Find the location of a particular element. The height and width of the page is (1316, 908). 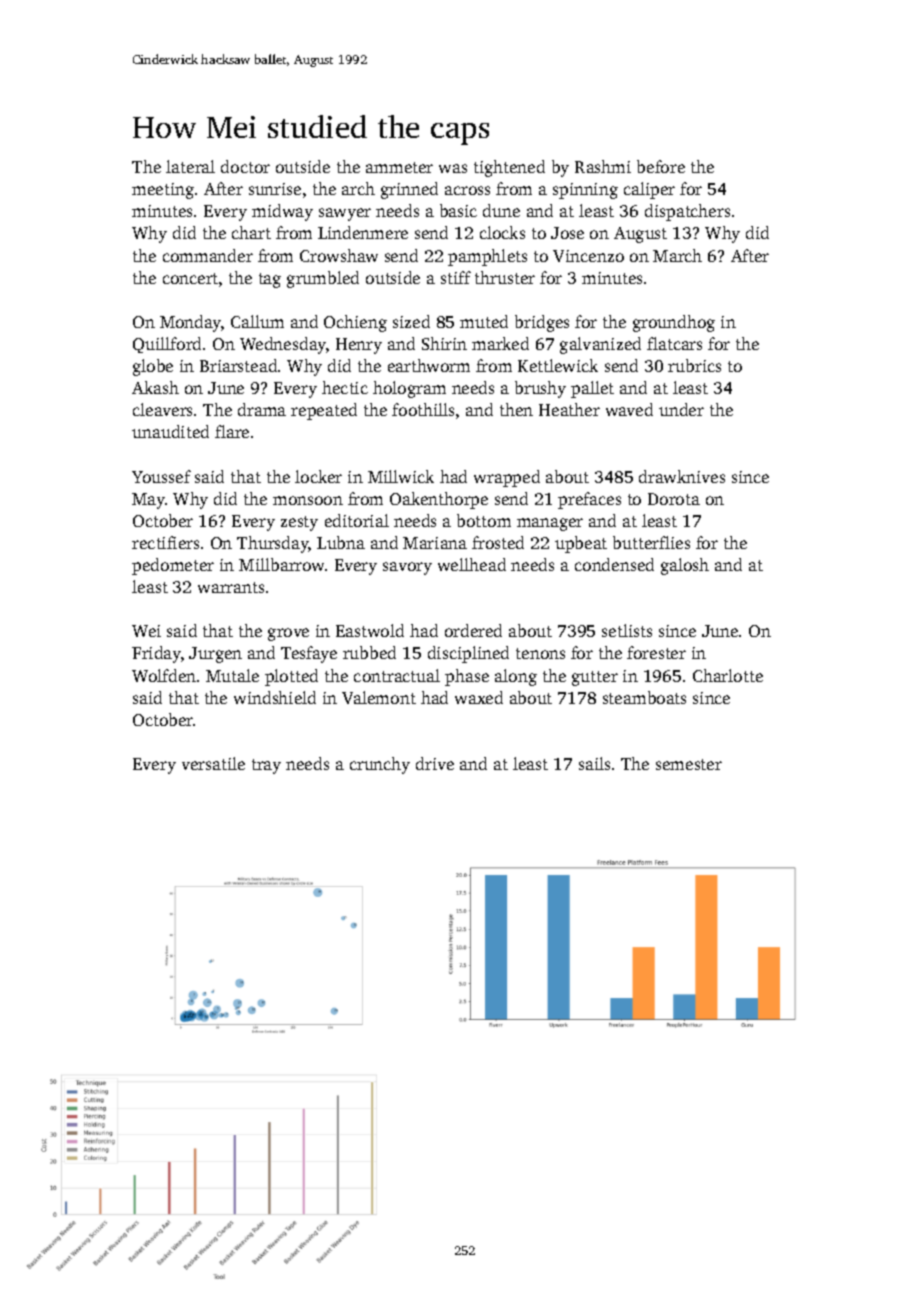

under is located at coordinates (681, 409).
